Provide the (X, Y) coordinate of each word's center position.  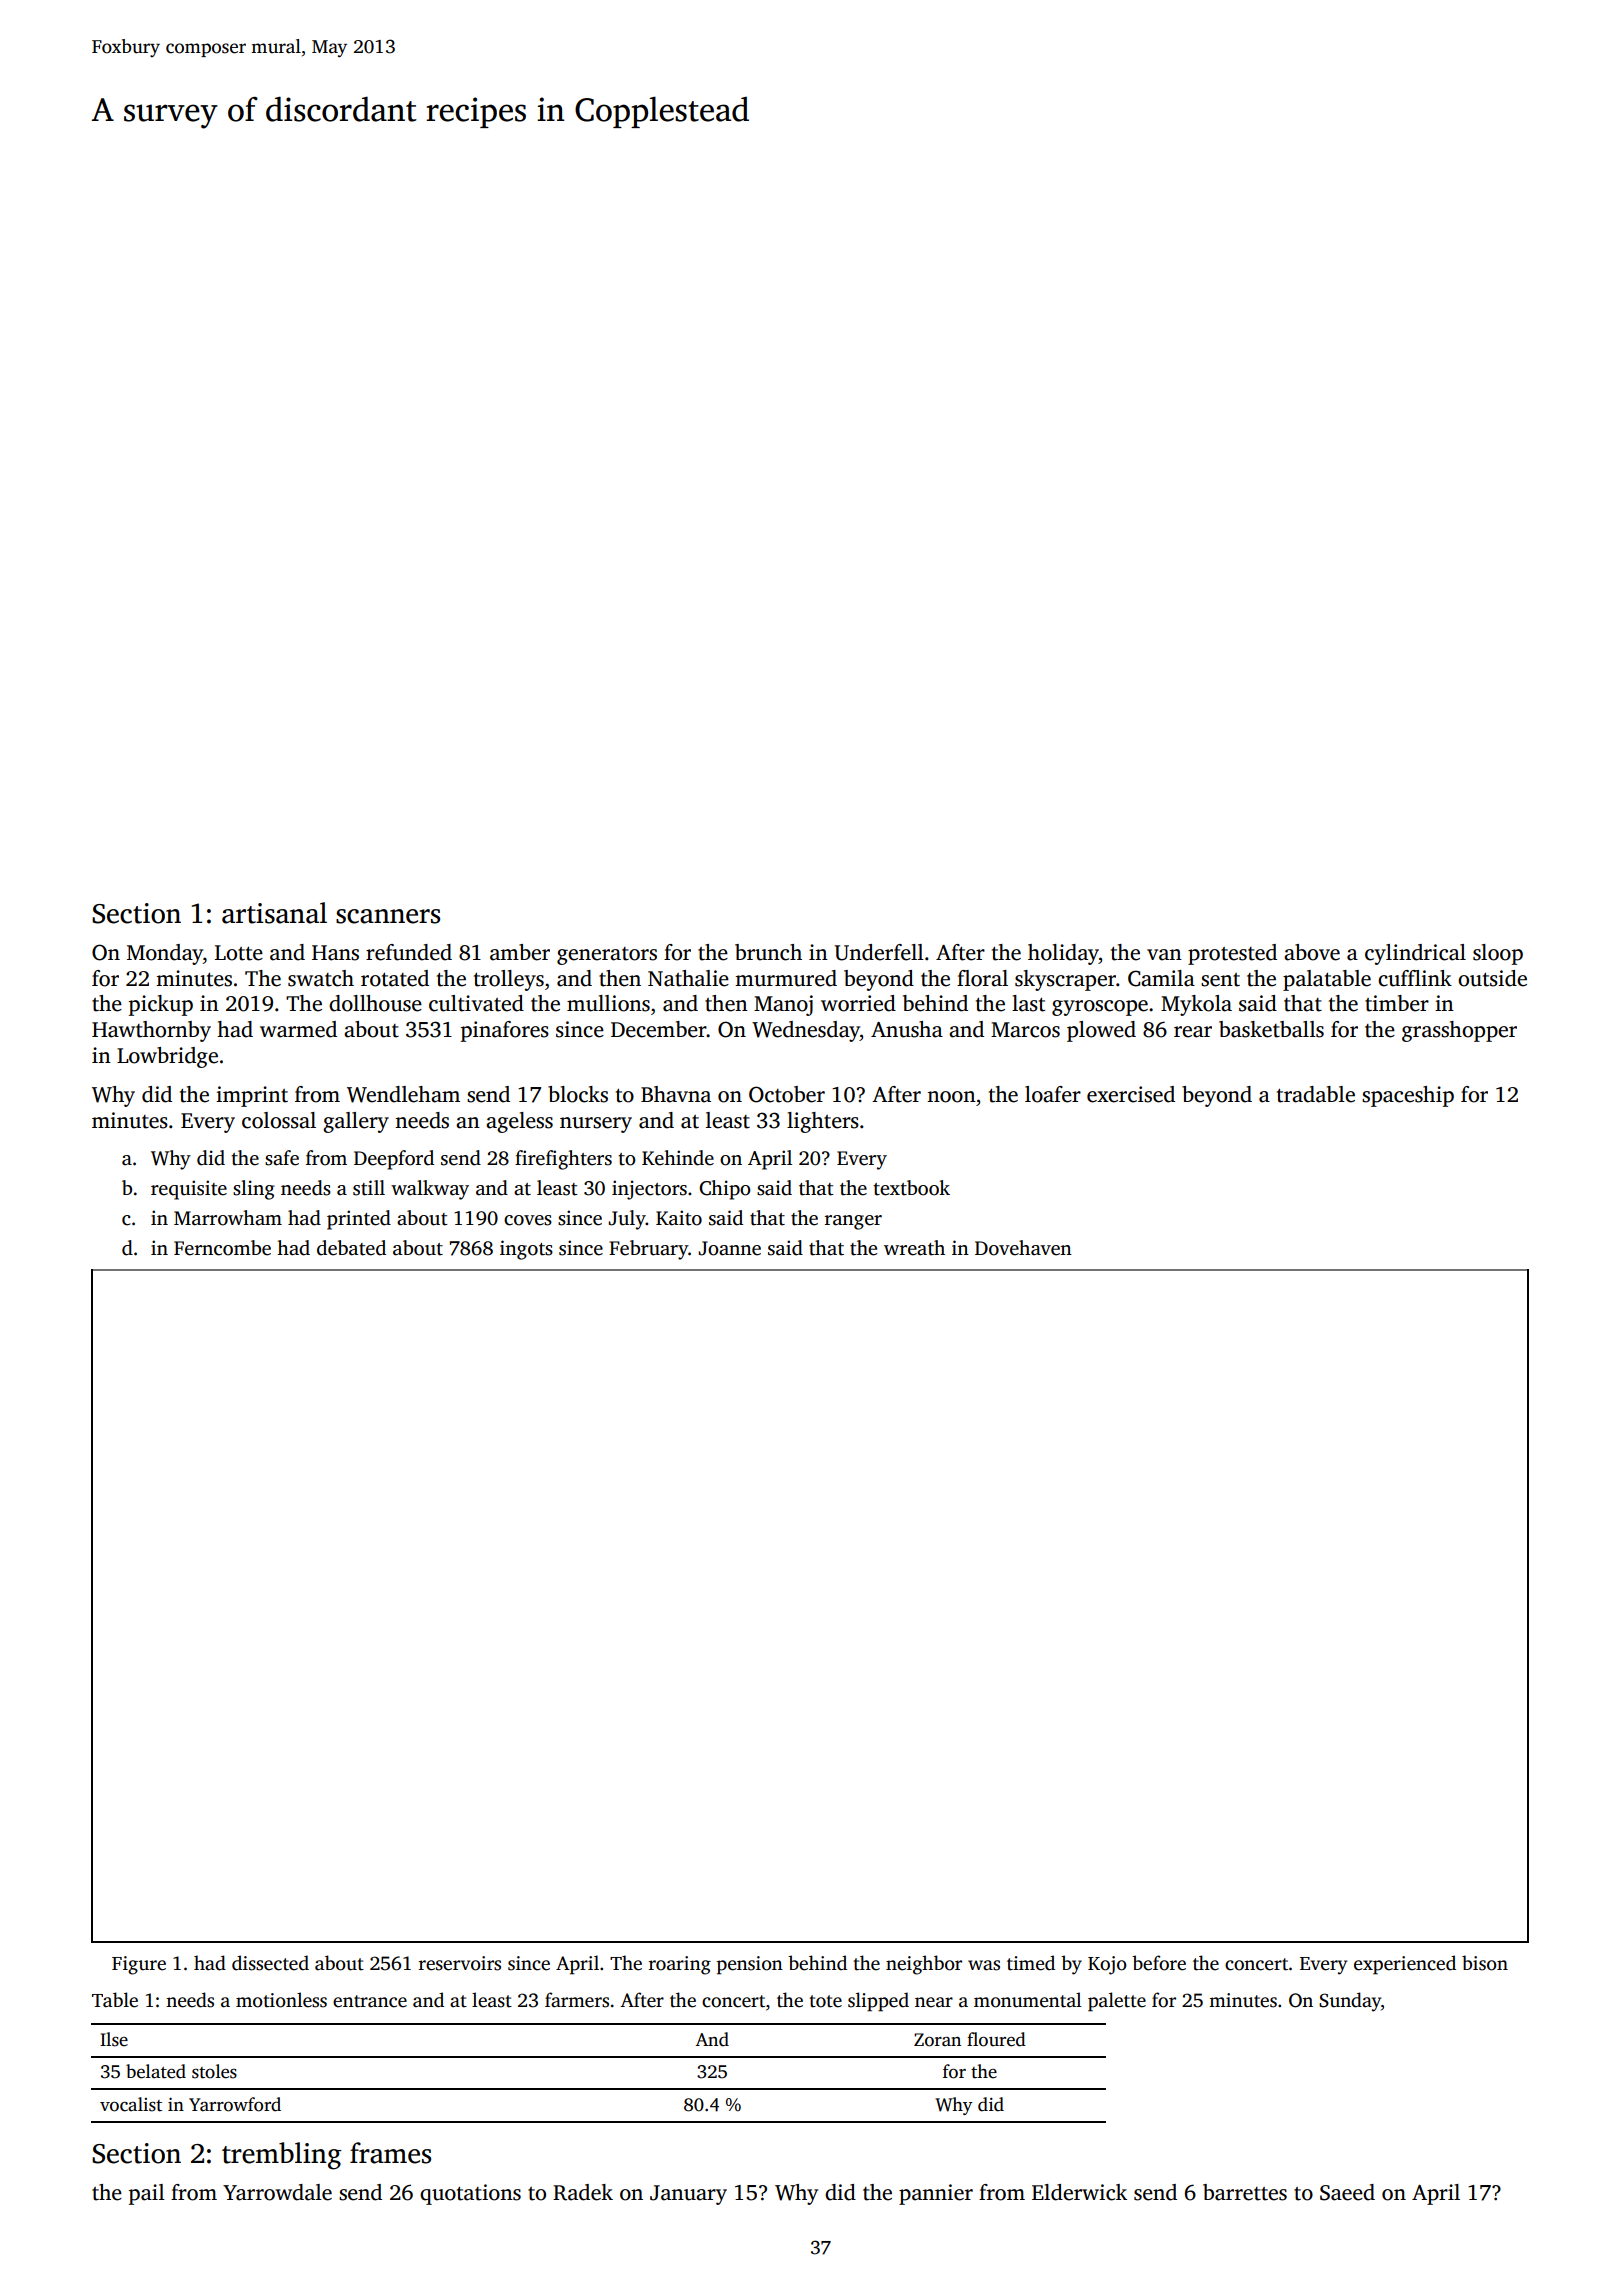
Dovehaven (1023, 1248)
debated (351, 1248)
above (1312, 952)
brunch (768, 952)
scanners (388, 916)
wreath (914, 1248)
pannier (936, 2194)
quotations (470, 2194)
